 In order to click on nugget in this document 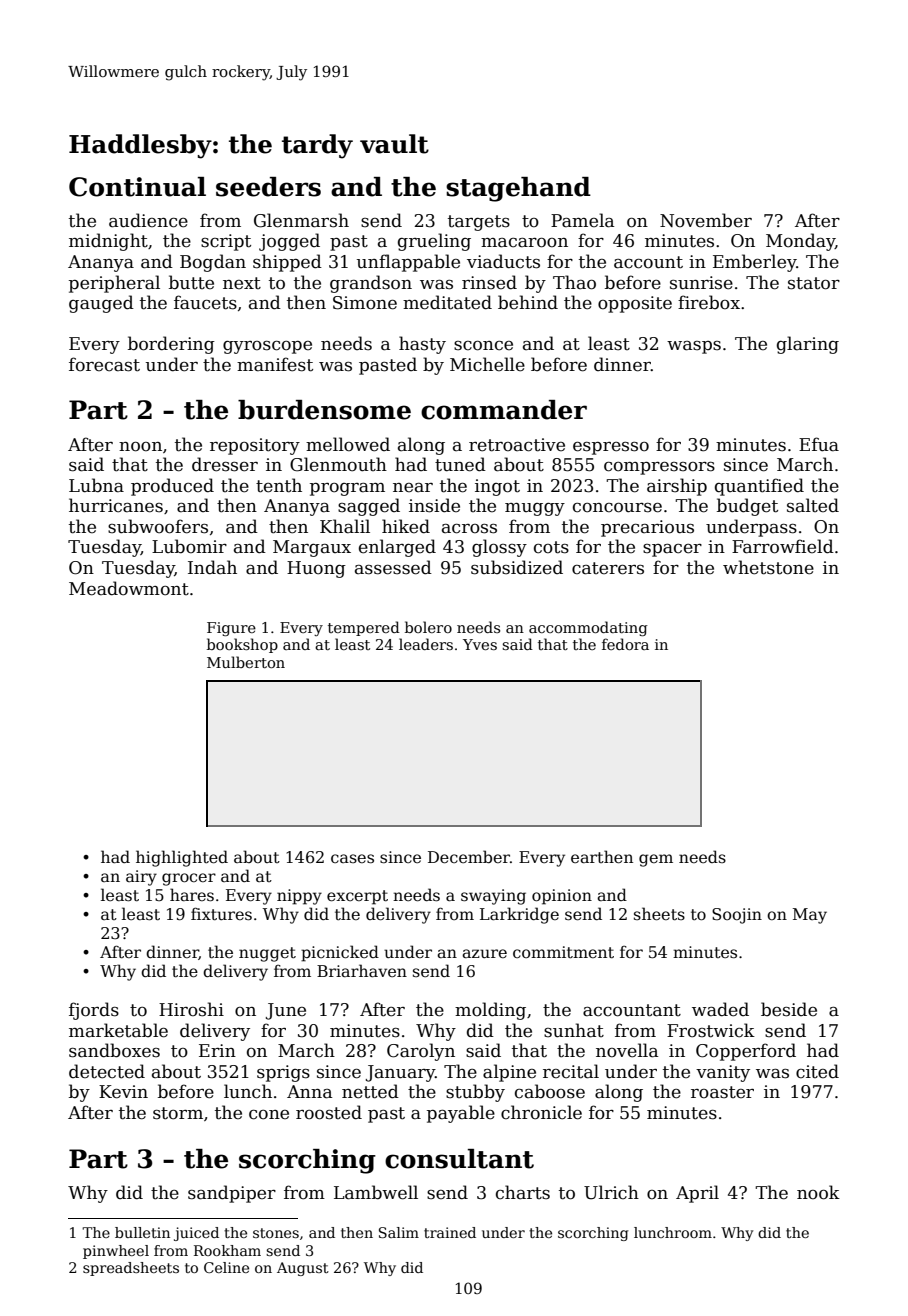, I will do `click(267, 954)`.
